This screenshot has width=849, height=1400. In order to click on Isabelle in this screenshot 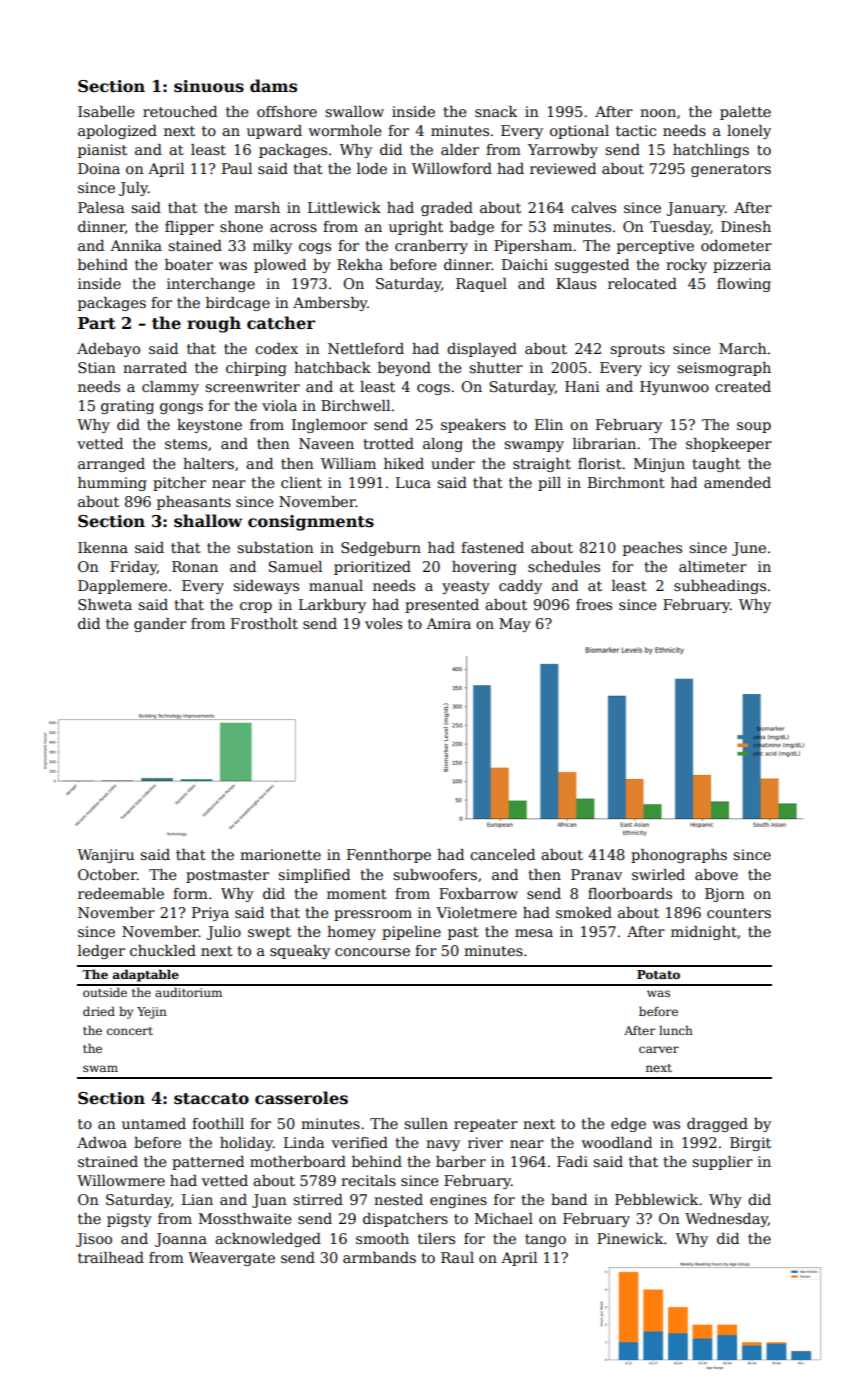, I will do `click(106, 111)`.
